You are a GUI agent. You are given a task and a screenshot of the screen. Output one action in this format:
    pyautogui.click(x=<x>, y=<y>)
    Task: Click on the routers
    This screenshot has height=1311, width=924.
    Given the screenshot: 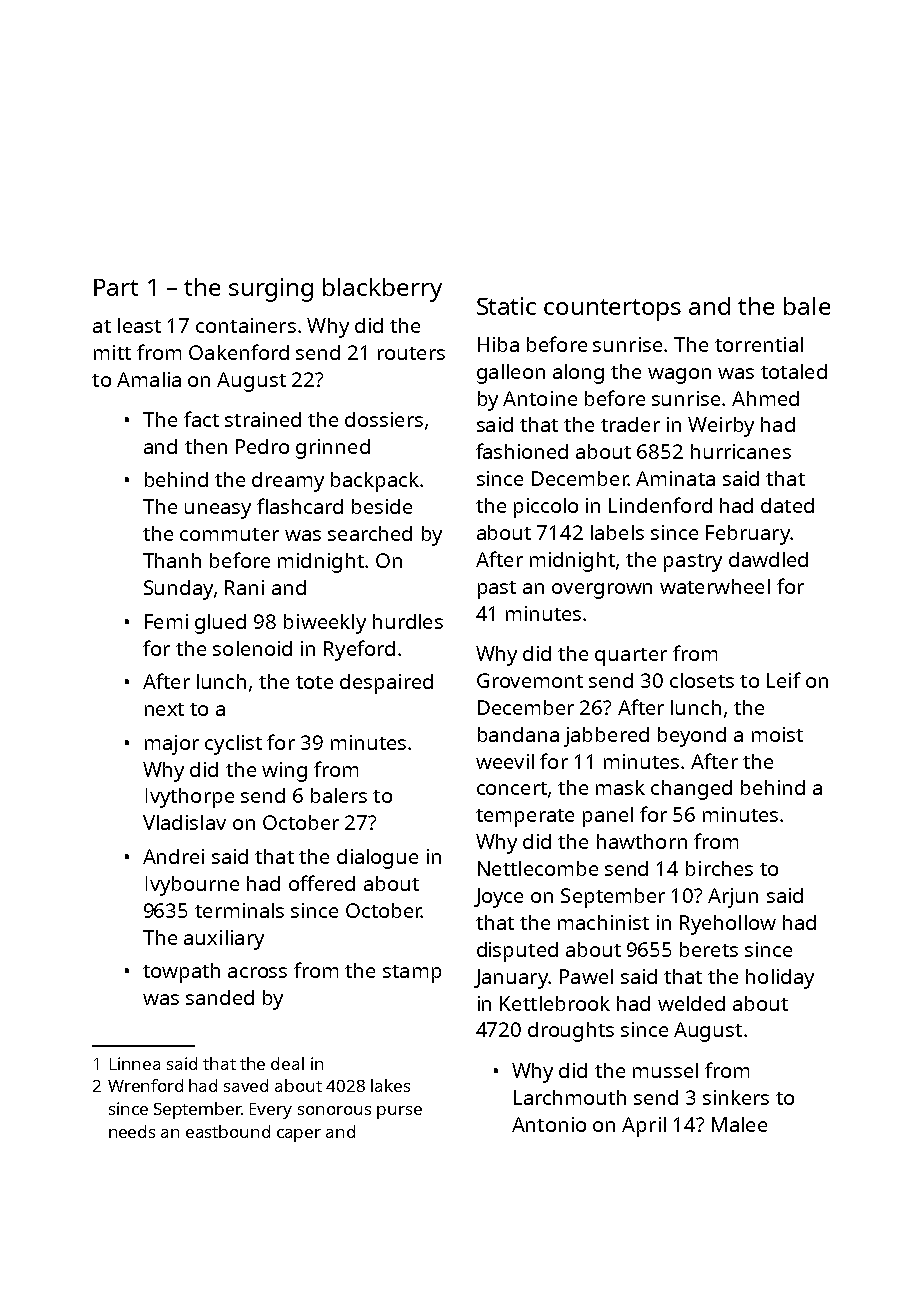 What is the action you would take?
    pyautogui.click(x=411, y=353)
